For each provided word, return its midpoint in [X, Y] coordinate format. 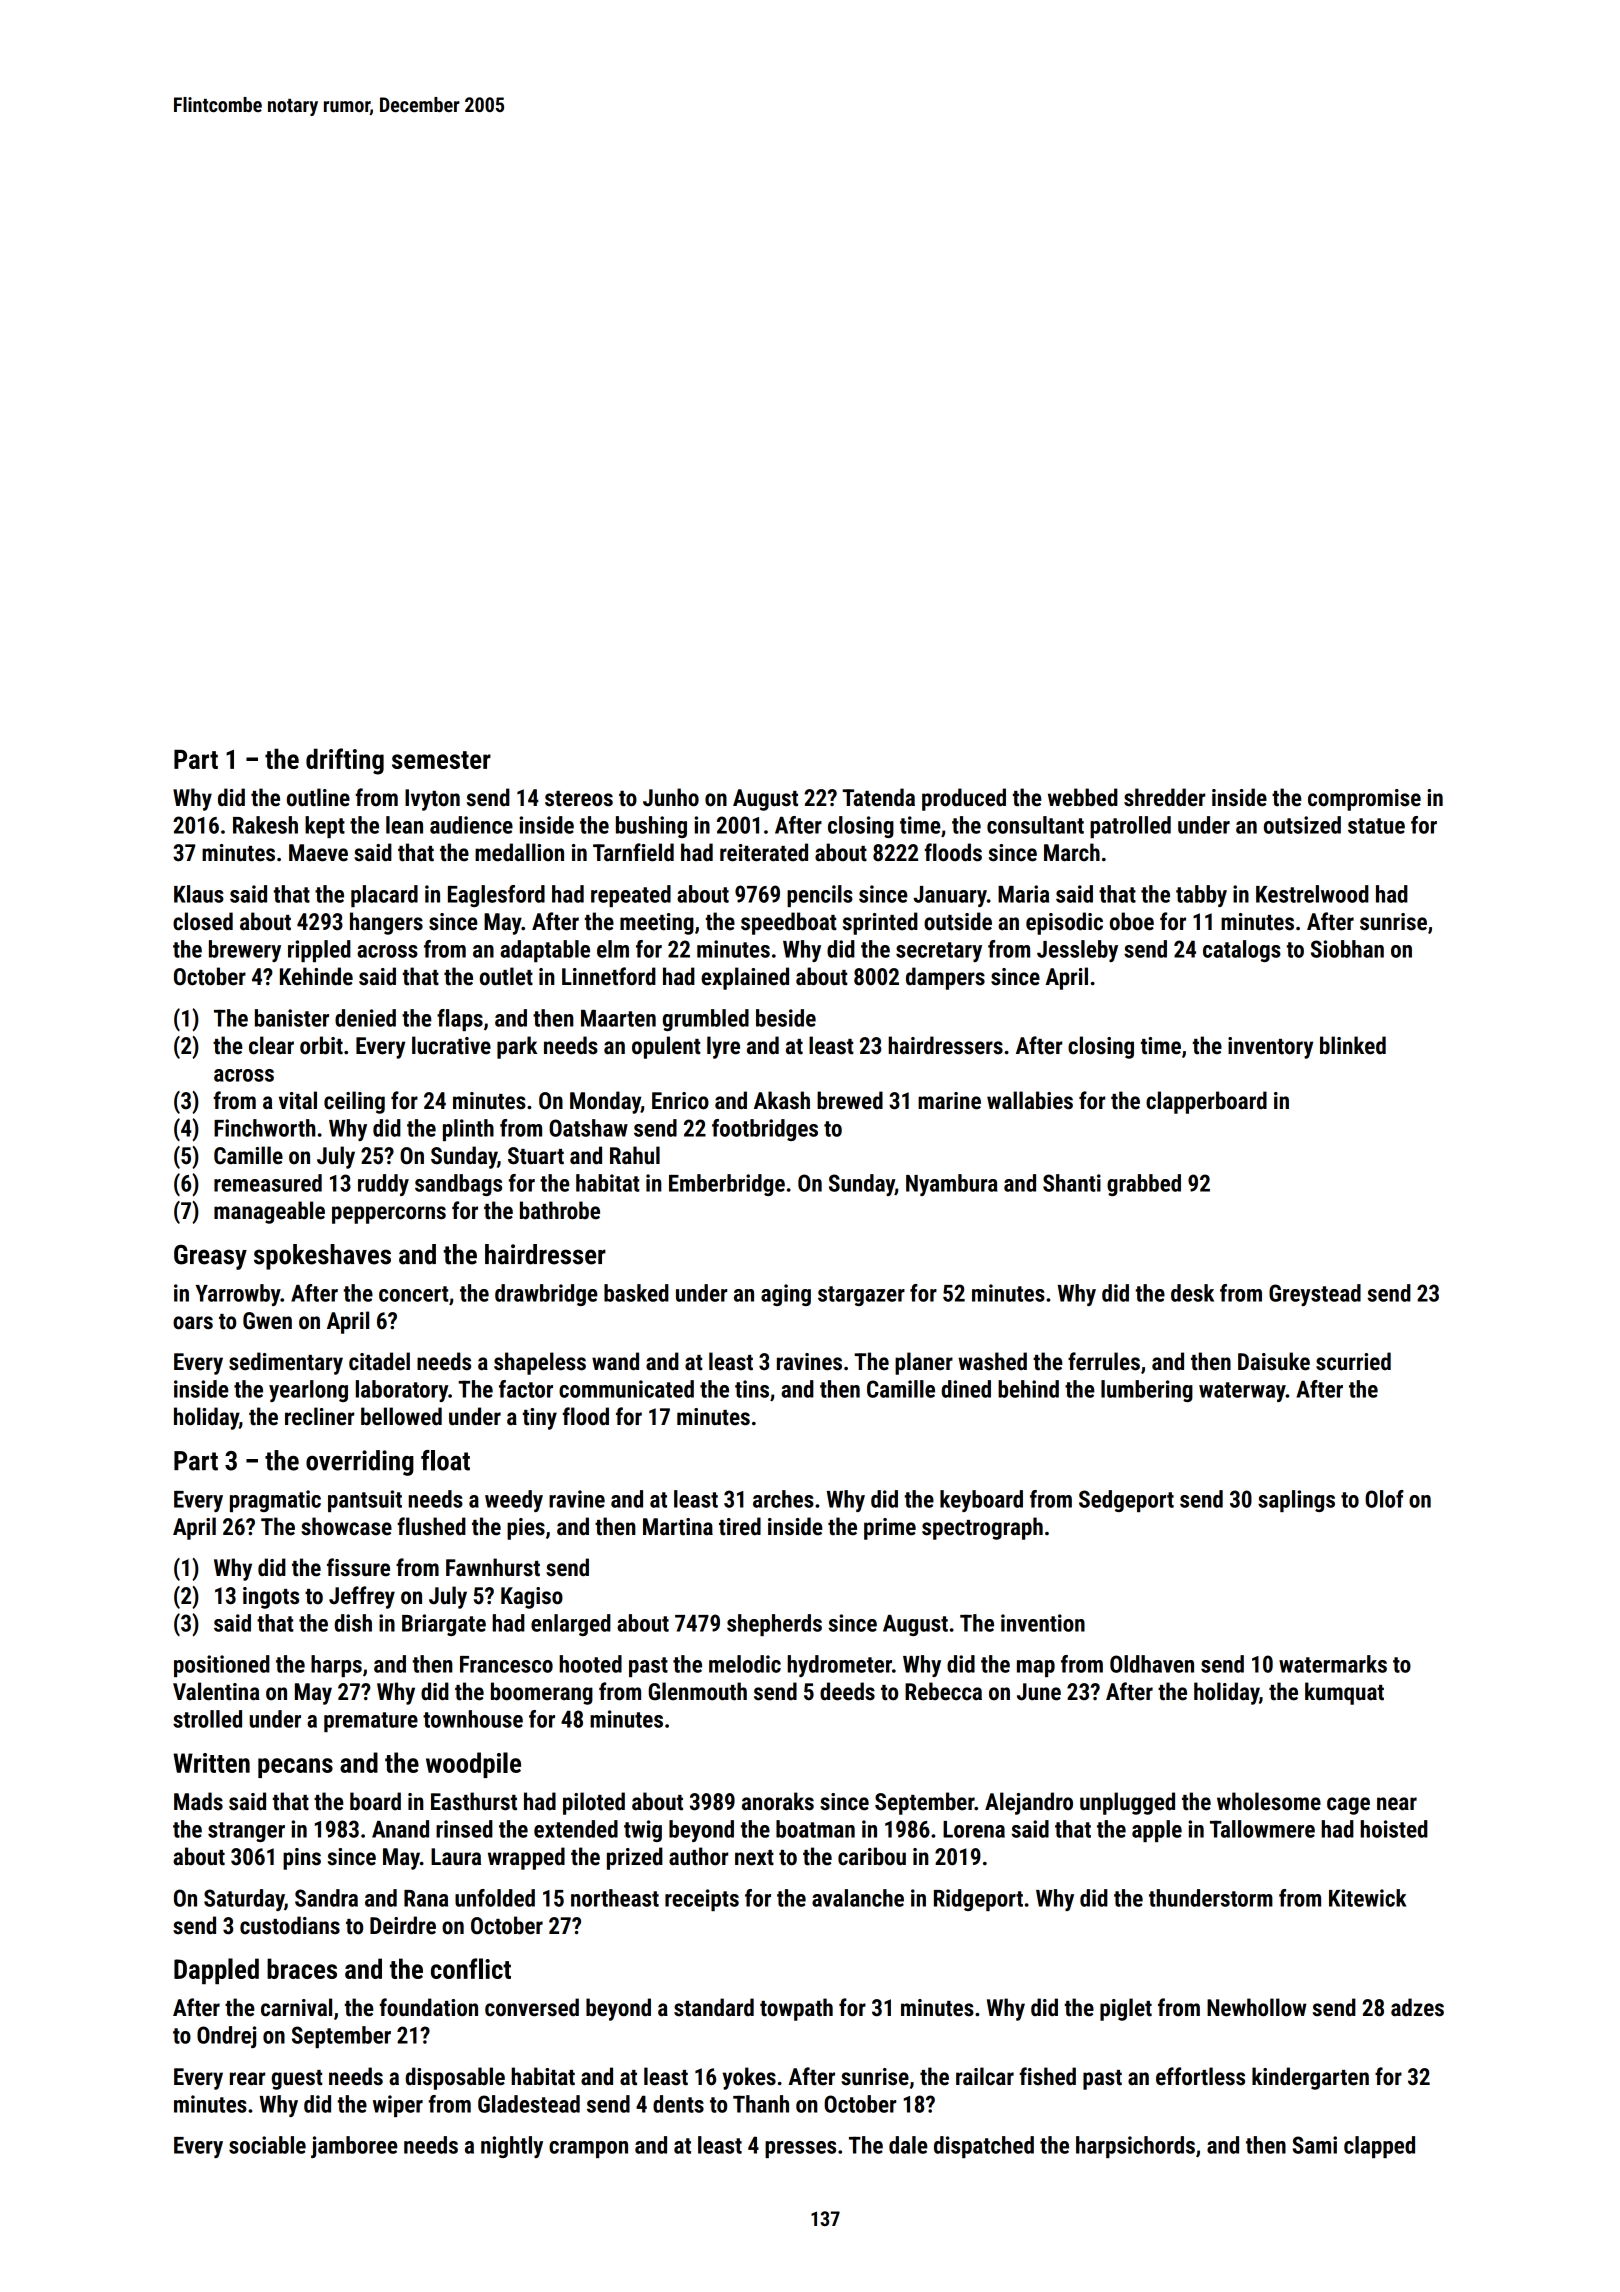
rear [247, 2079]
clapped [1379, 2147]
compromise [1364, 800]
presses [800, 2149]
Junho [671, 797]
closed [203, 921]
